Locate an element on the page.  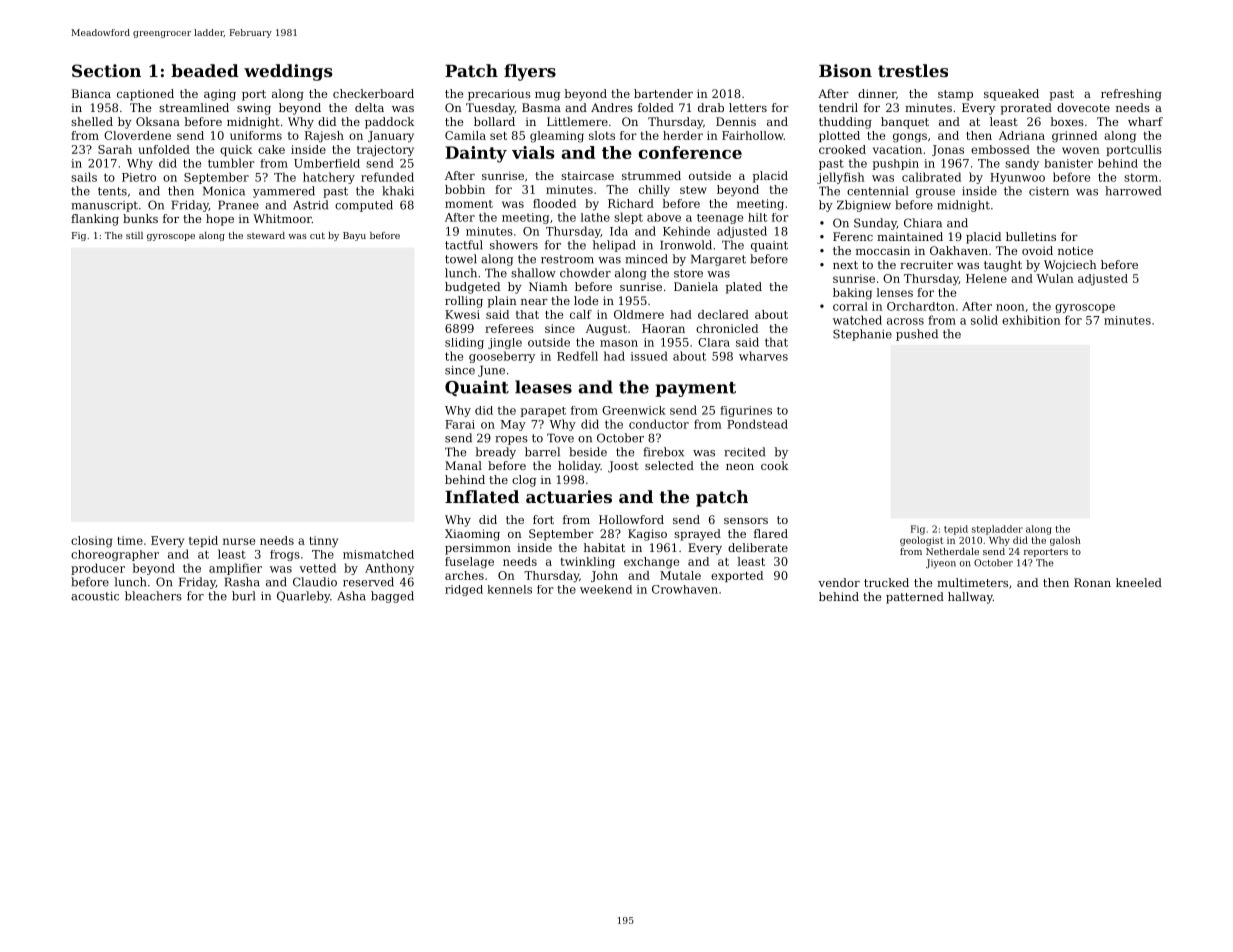
wharves is located at coordinates (763, 356).
